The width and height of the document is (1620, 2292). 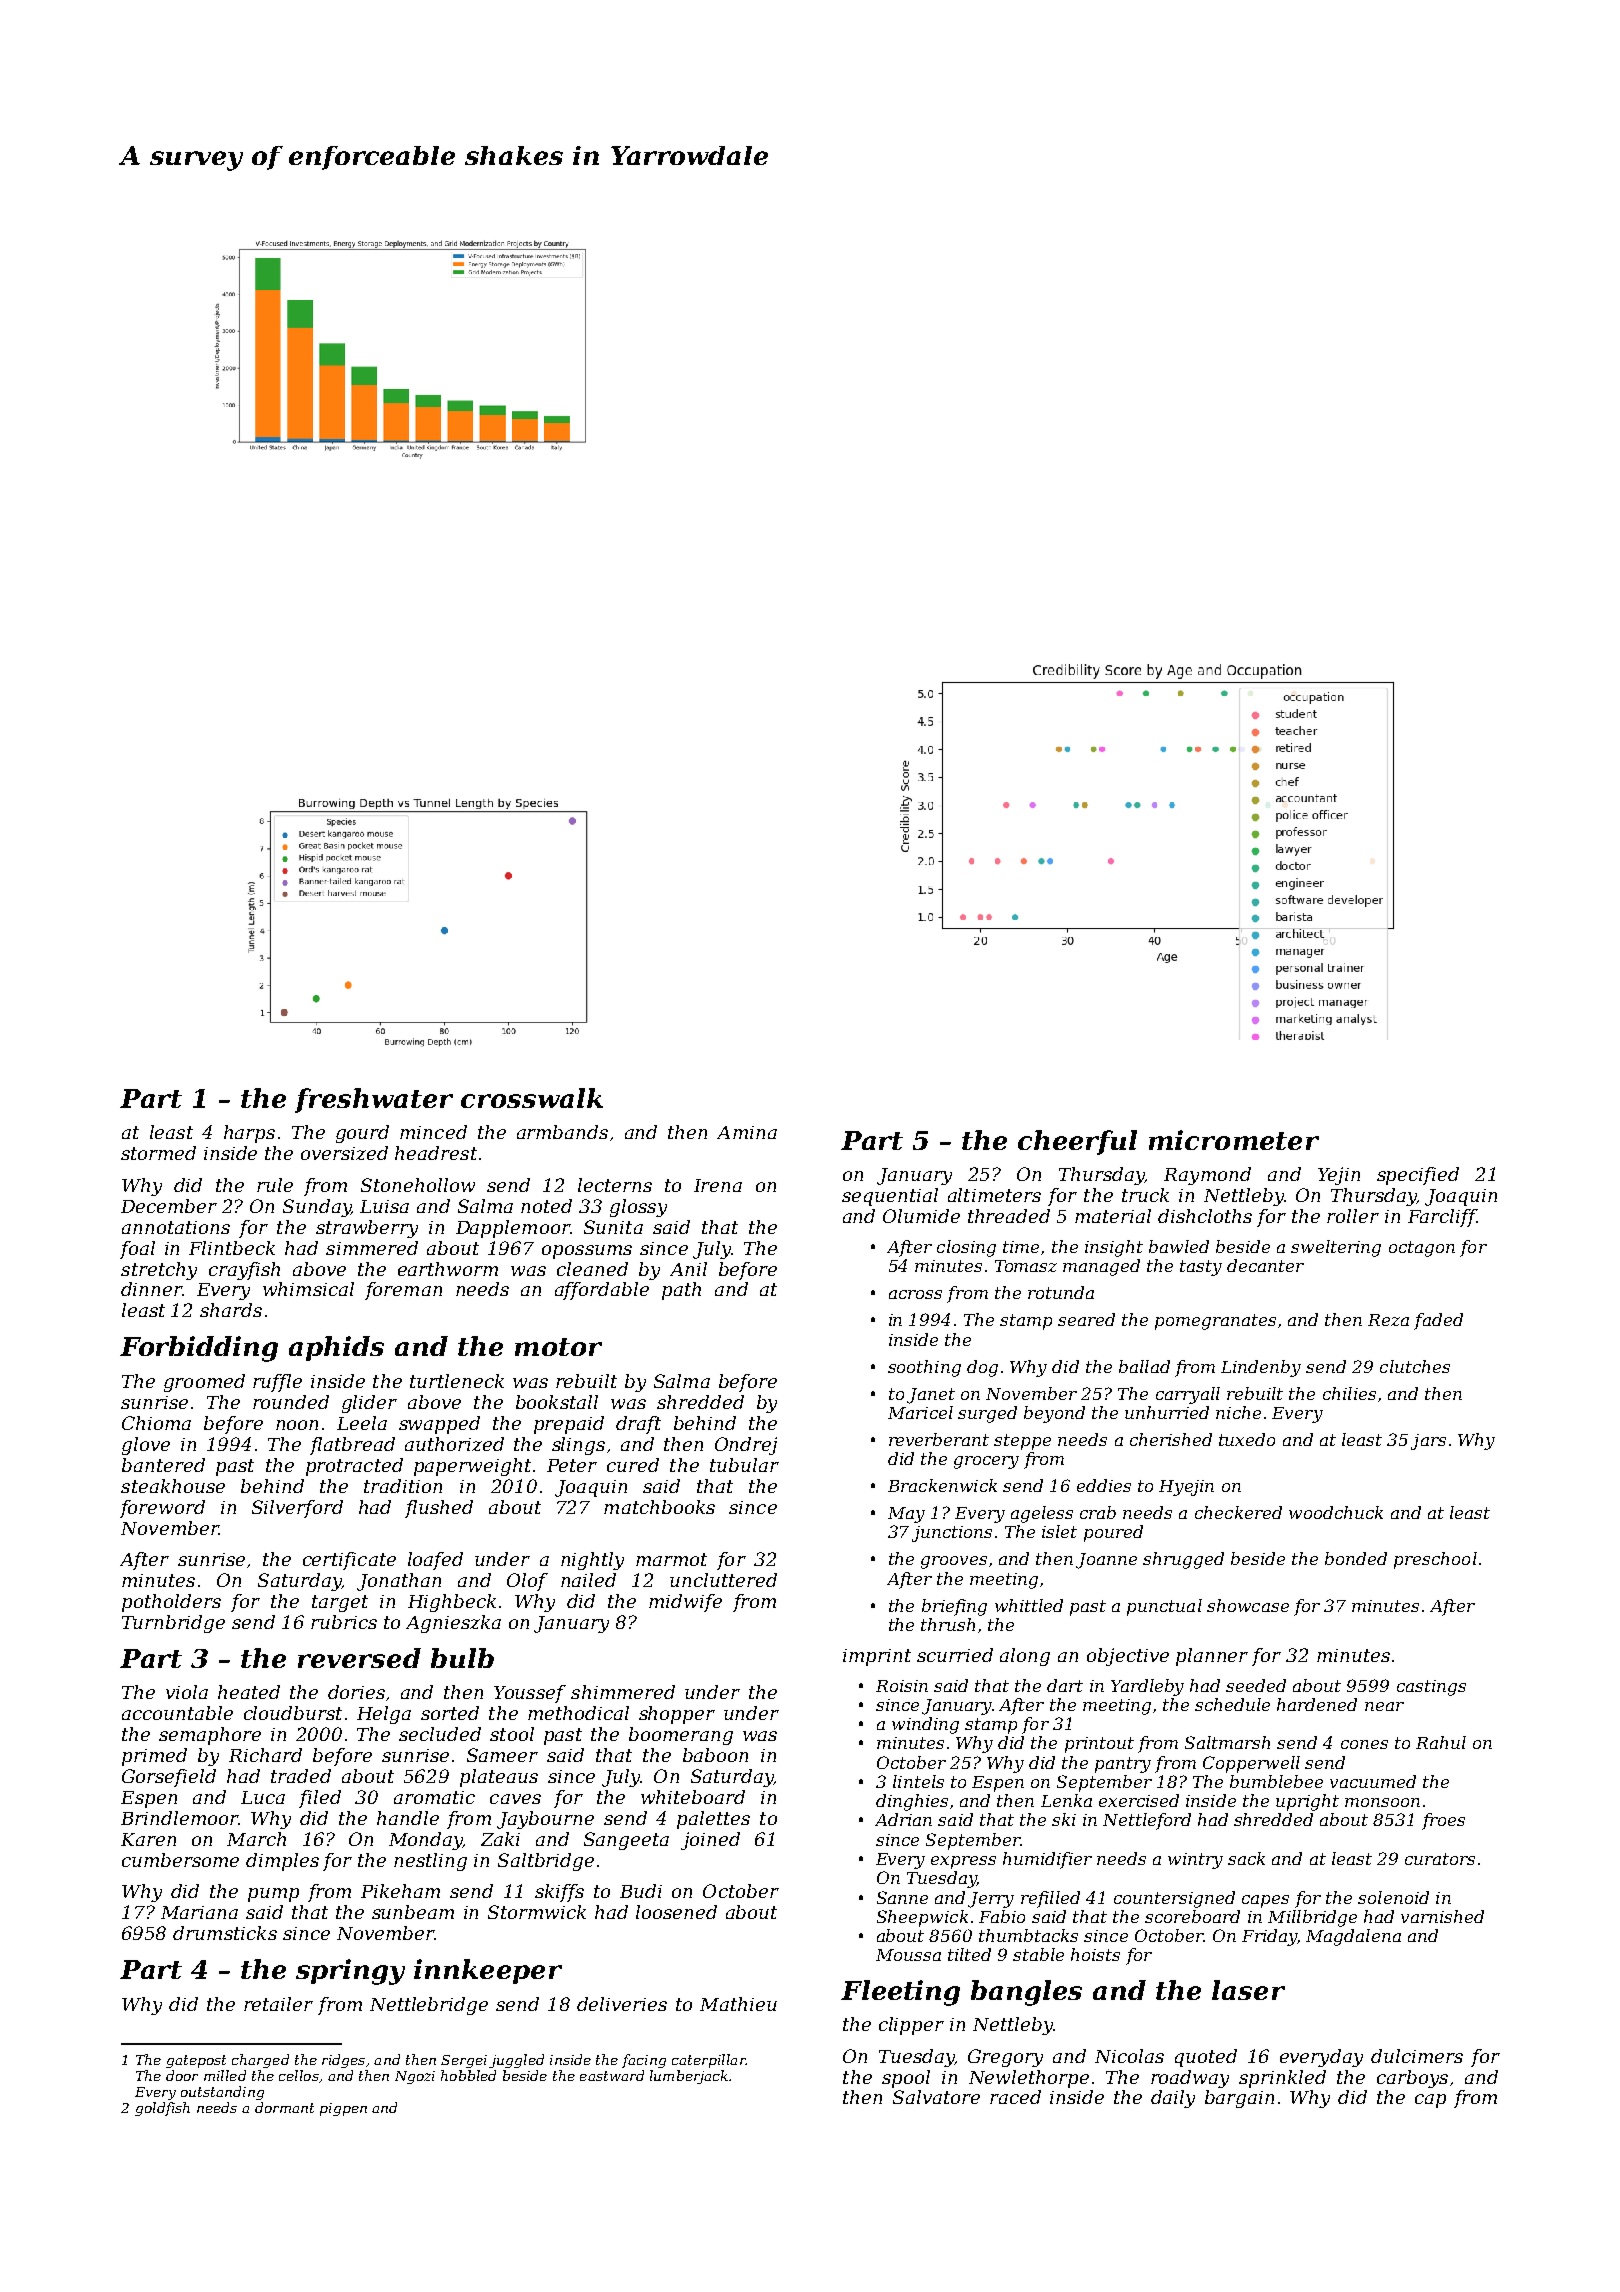 What do you see at coordinates (137, 1250) in the document?
I see `foal` at bounding box center [137, 1250].
